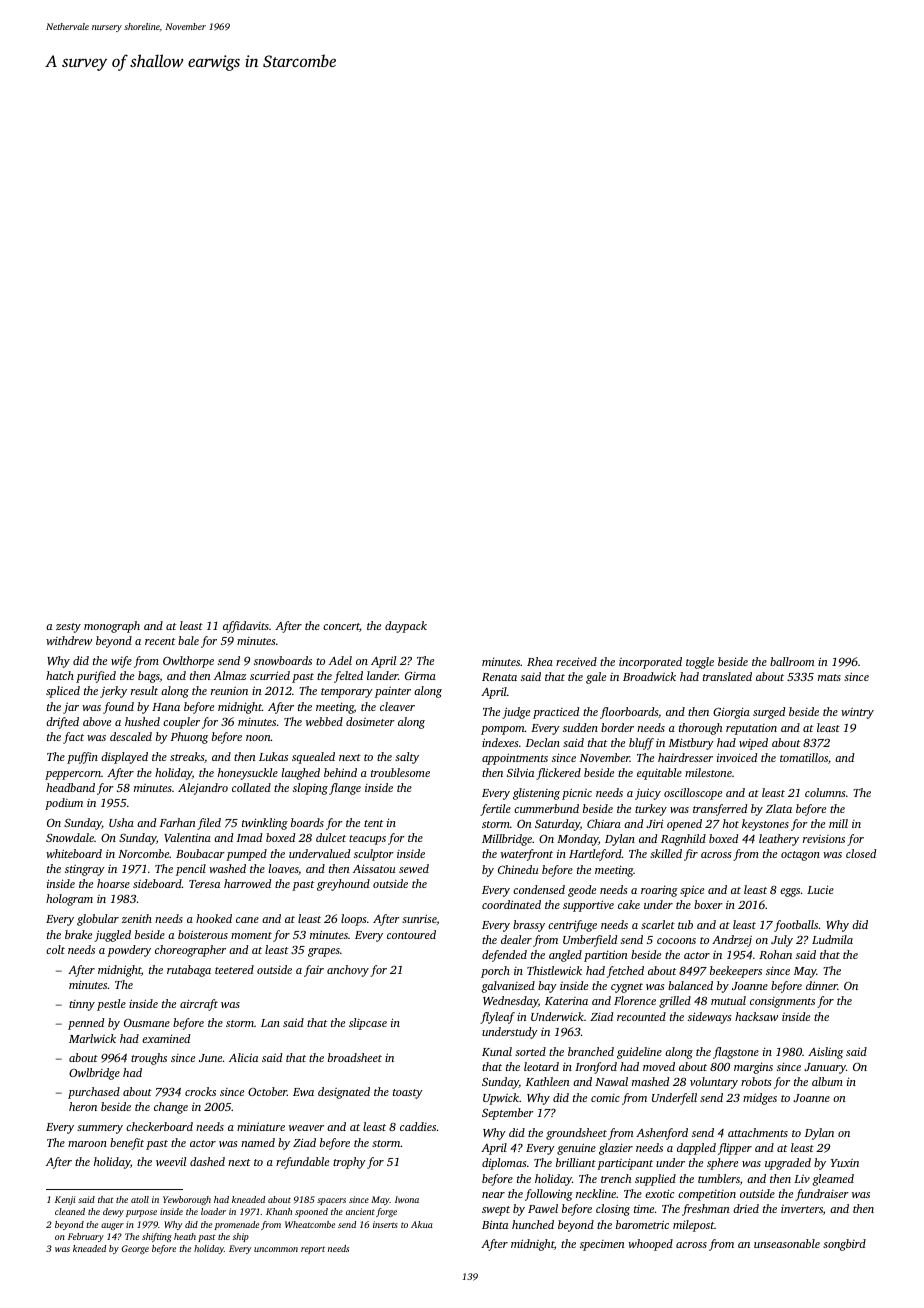 Image resolution: width=924 pixels, height=1308 pixels. Describe the element at coordinates (324, 952) in the image. I see `grapes` at that location.
